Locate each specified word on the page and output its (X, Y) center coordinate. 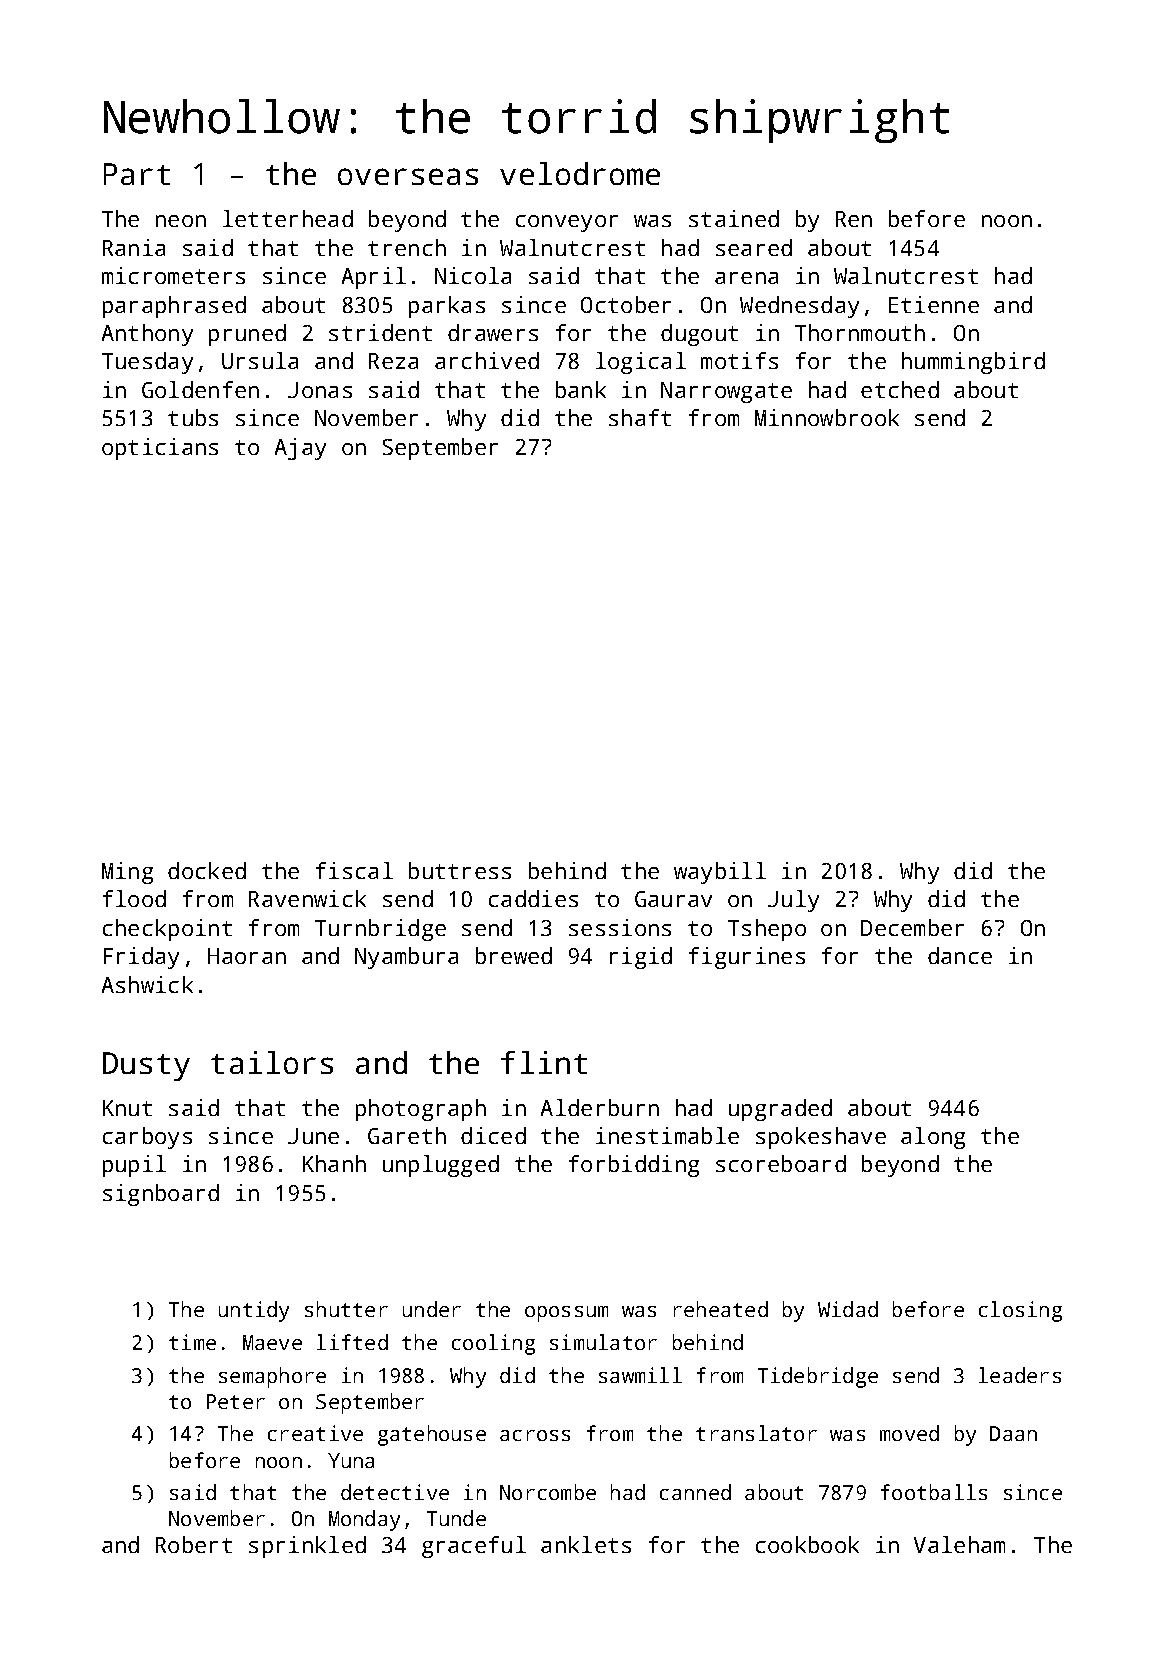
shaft (640, 417)
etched (900, 389)
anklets (586, 1544)
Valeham (959, 1544)
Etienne (934, 304)
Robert (194, 1544)
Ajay (300, 449)
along (933, 1138)
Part (137, 174)
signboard (161, 1195)
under (432, 1309)
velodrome (580, 173)
